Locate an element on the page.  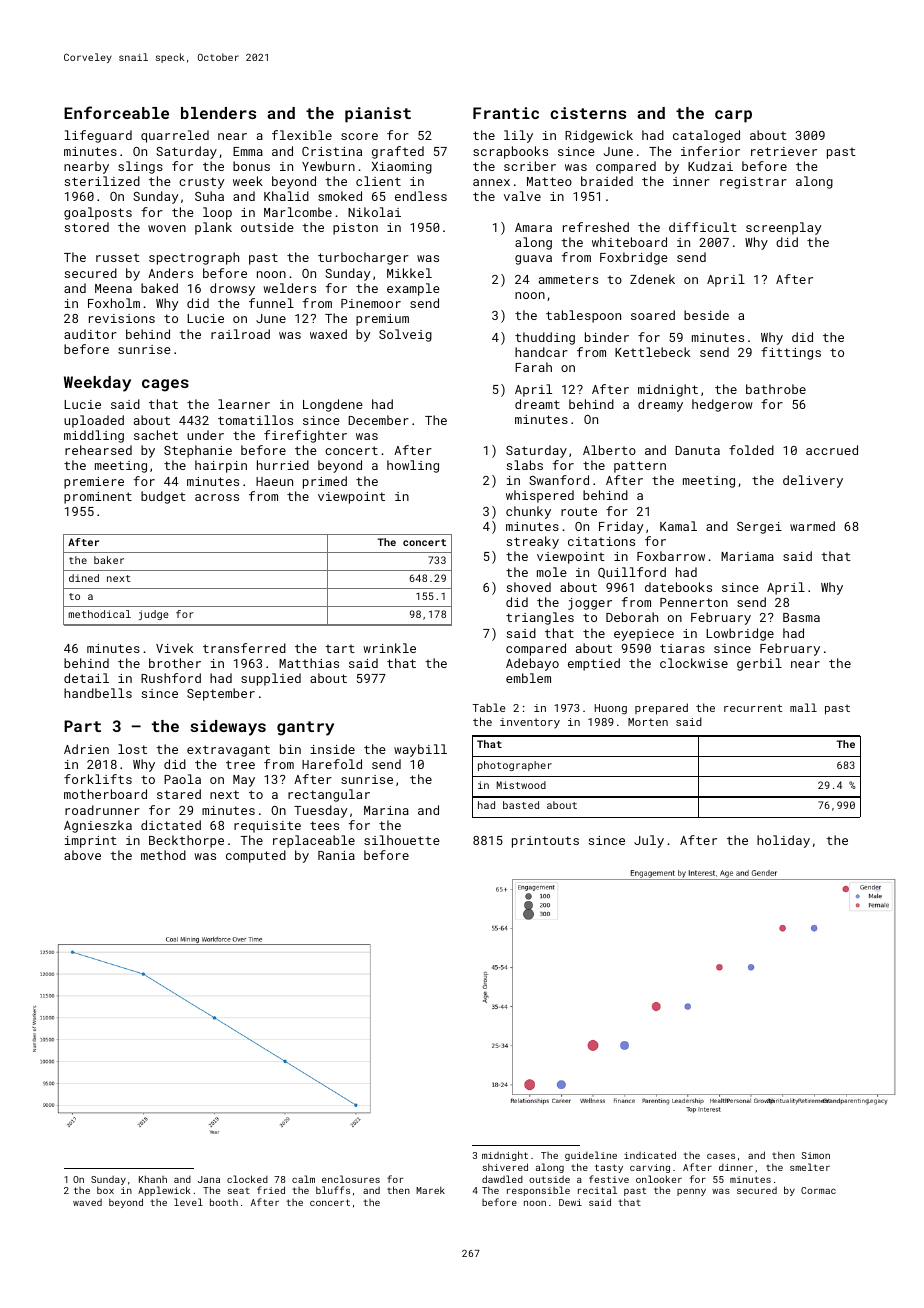
printouts is located at coordinates (545, 842).
